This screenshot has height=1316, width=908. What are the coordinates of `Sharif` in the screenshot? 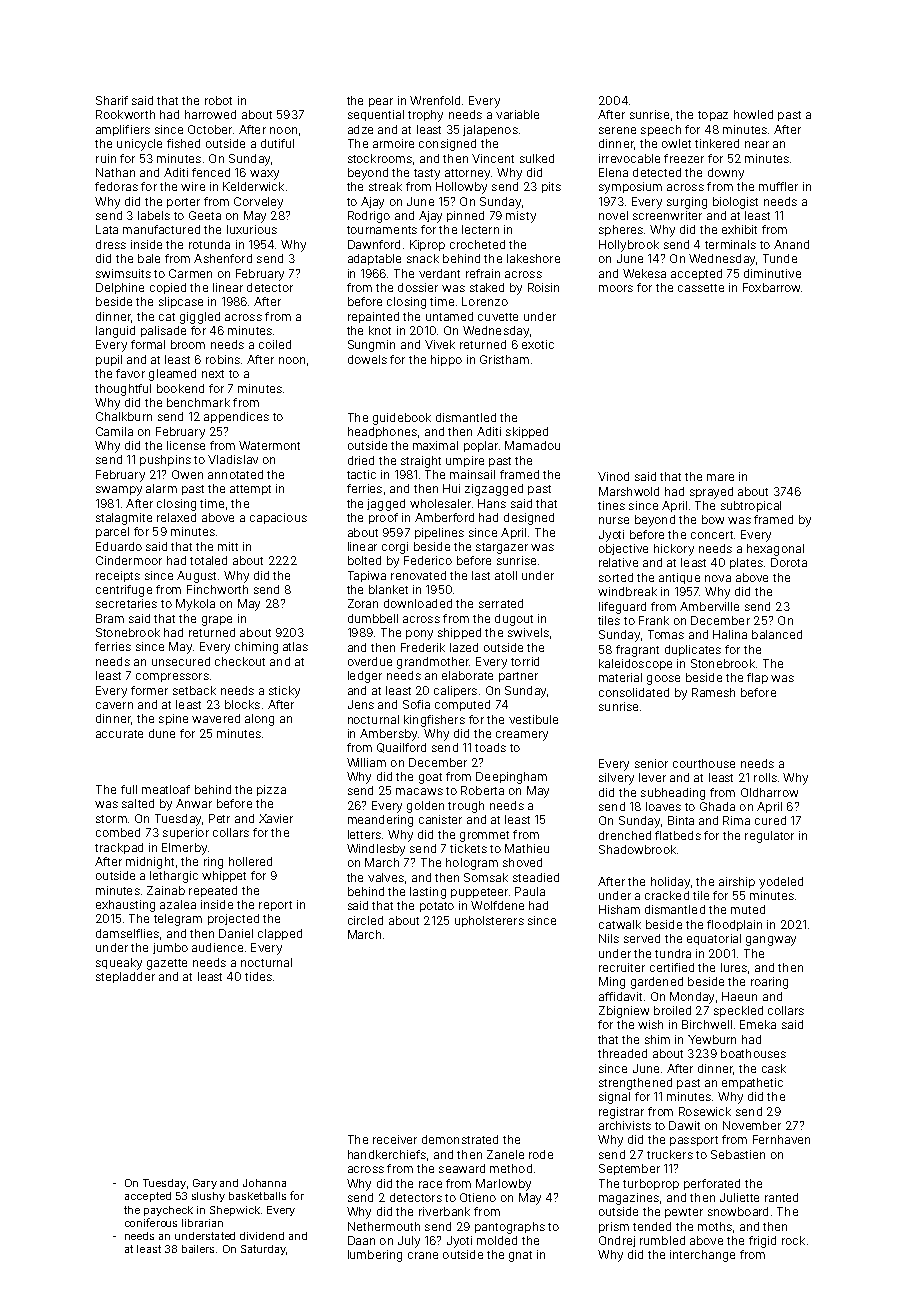 It's located at (112, 100).
